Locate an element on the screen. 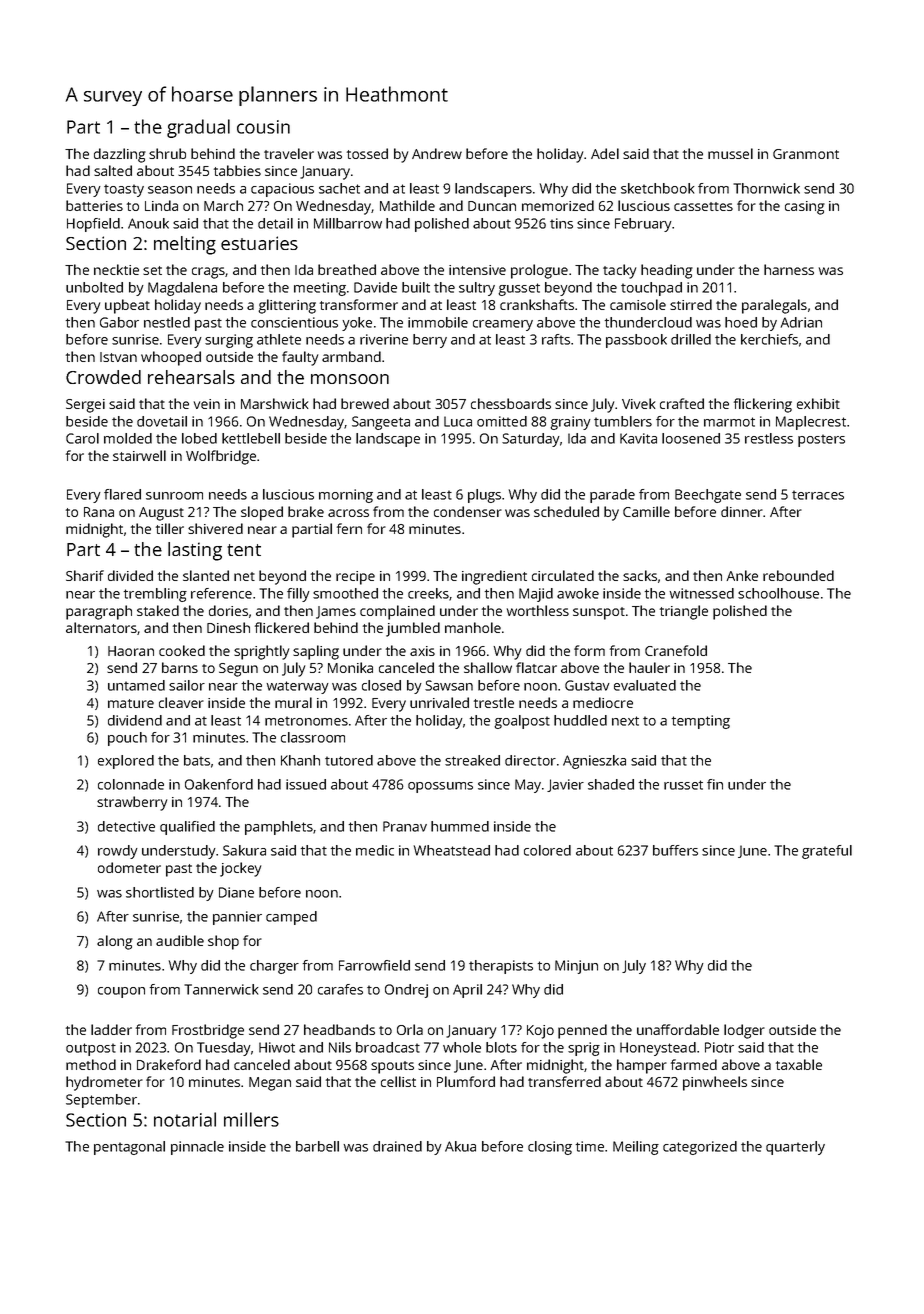 The height and width of the screenshot is (1314, 924). Kavita is located at coordinates (638, 438).
